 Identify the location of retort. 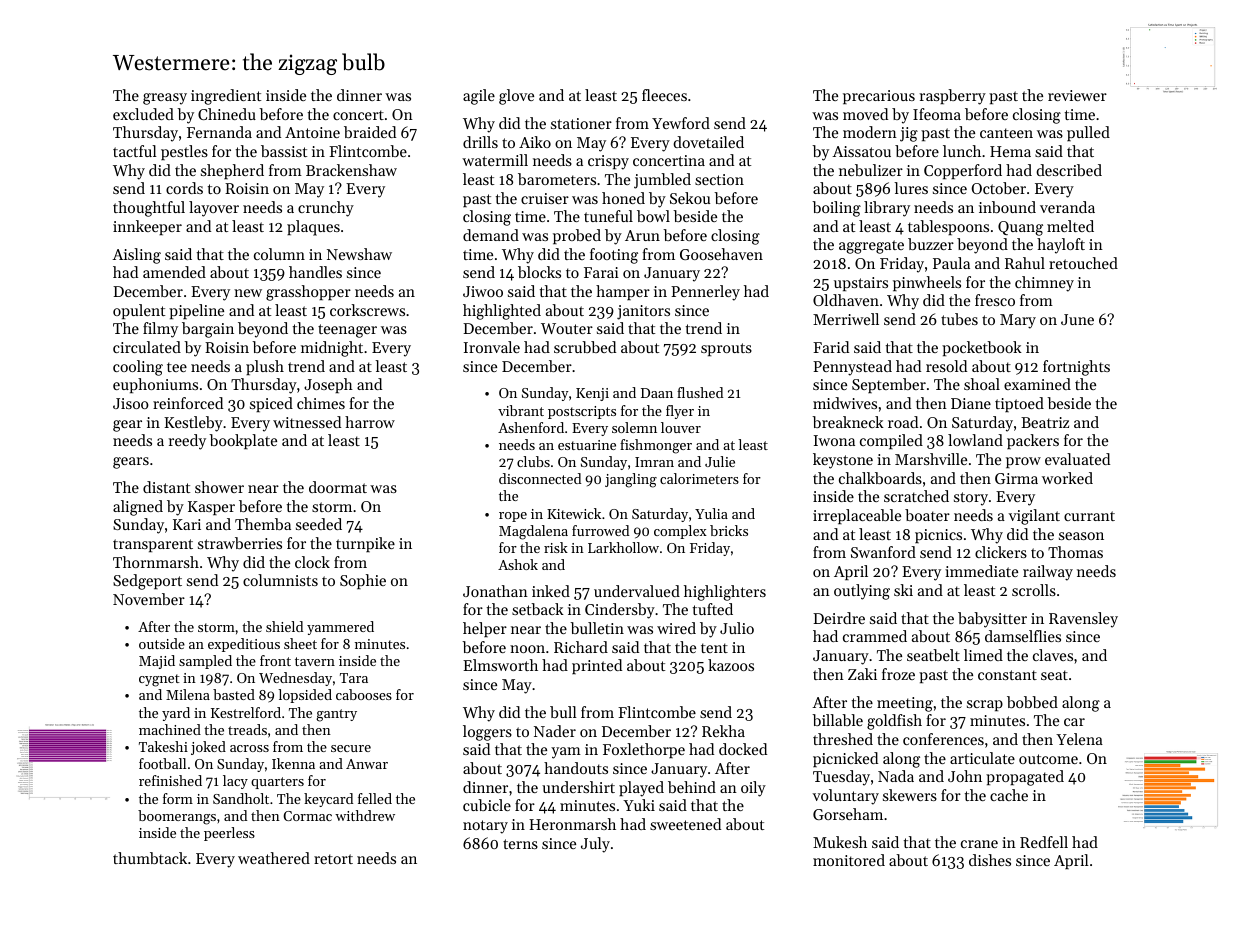
(333, 859).
